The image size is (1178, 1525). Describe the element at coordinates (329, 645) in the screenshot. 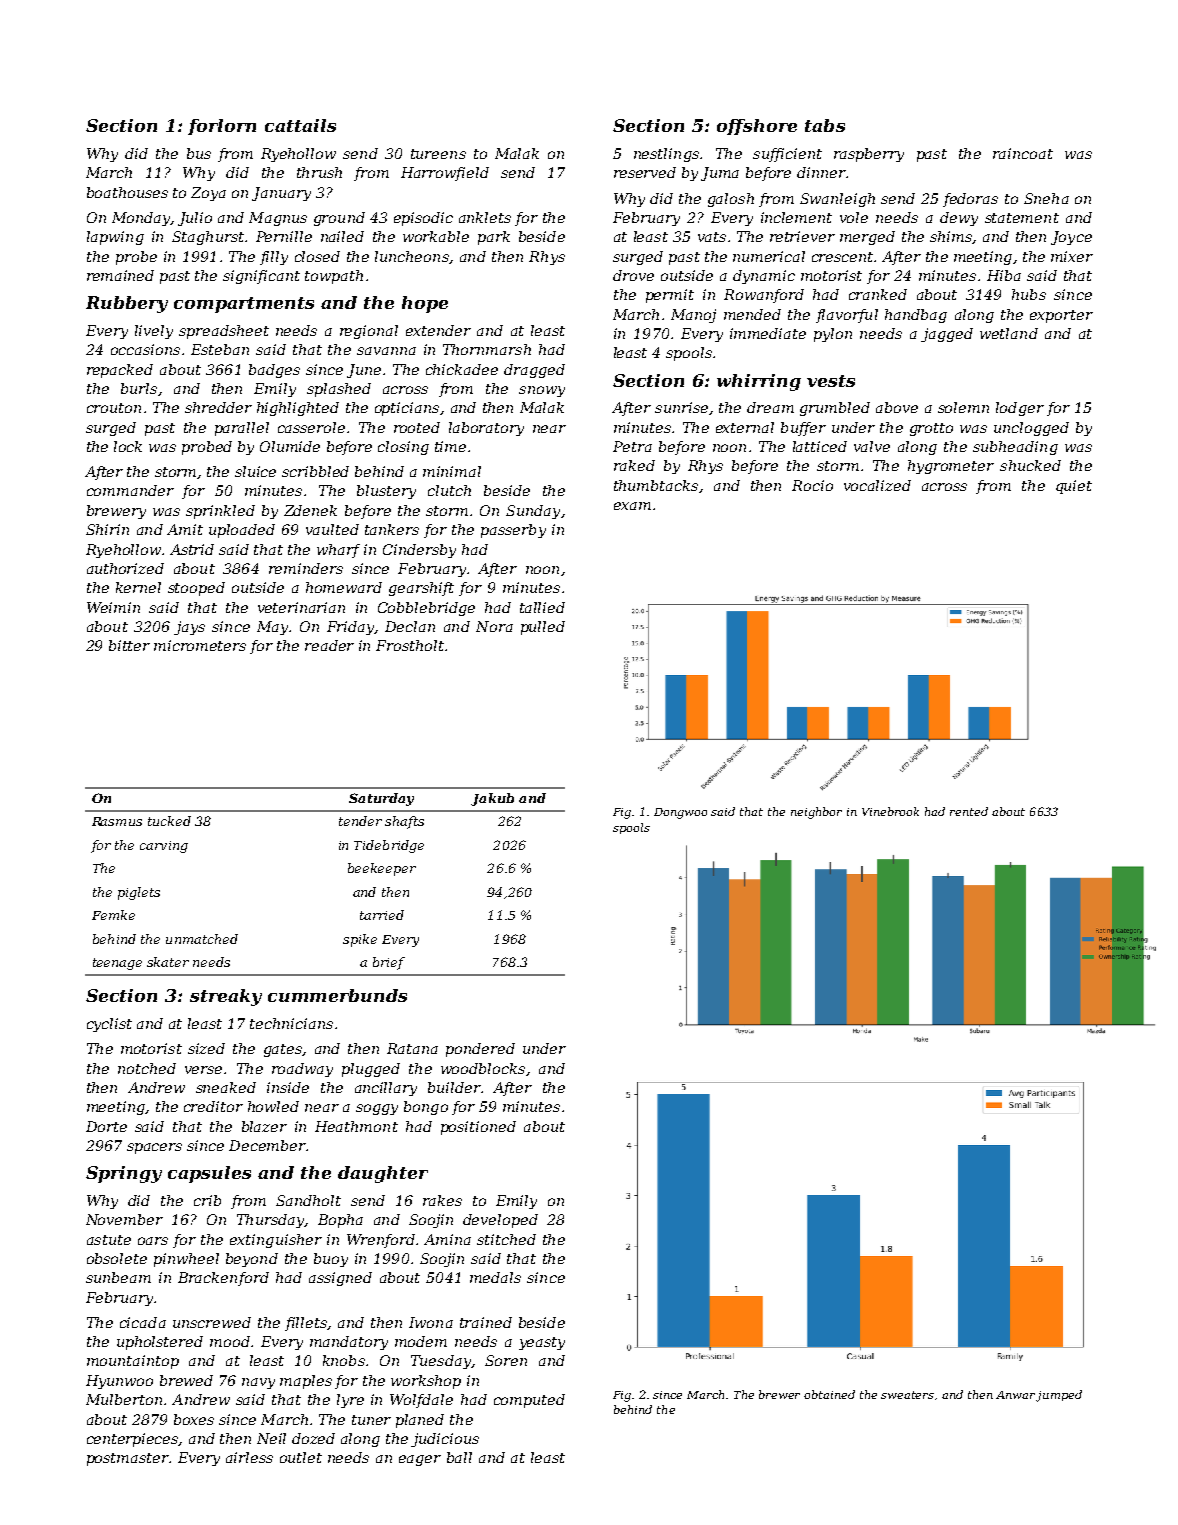

I see `reader` at that location.
